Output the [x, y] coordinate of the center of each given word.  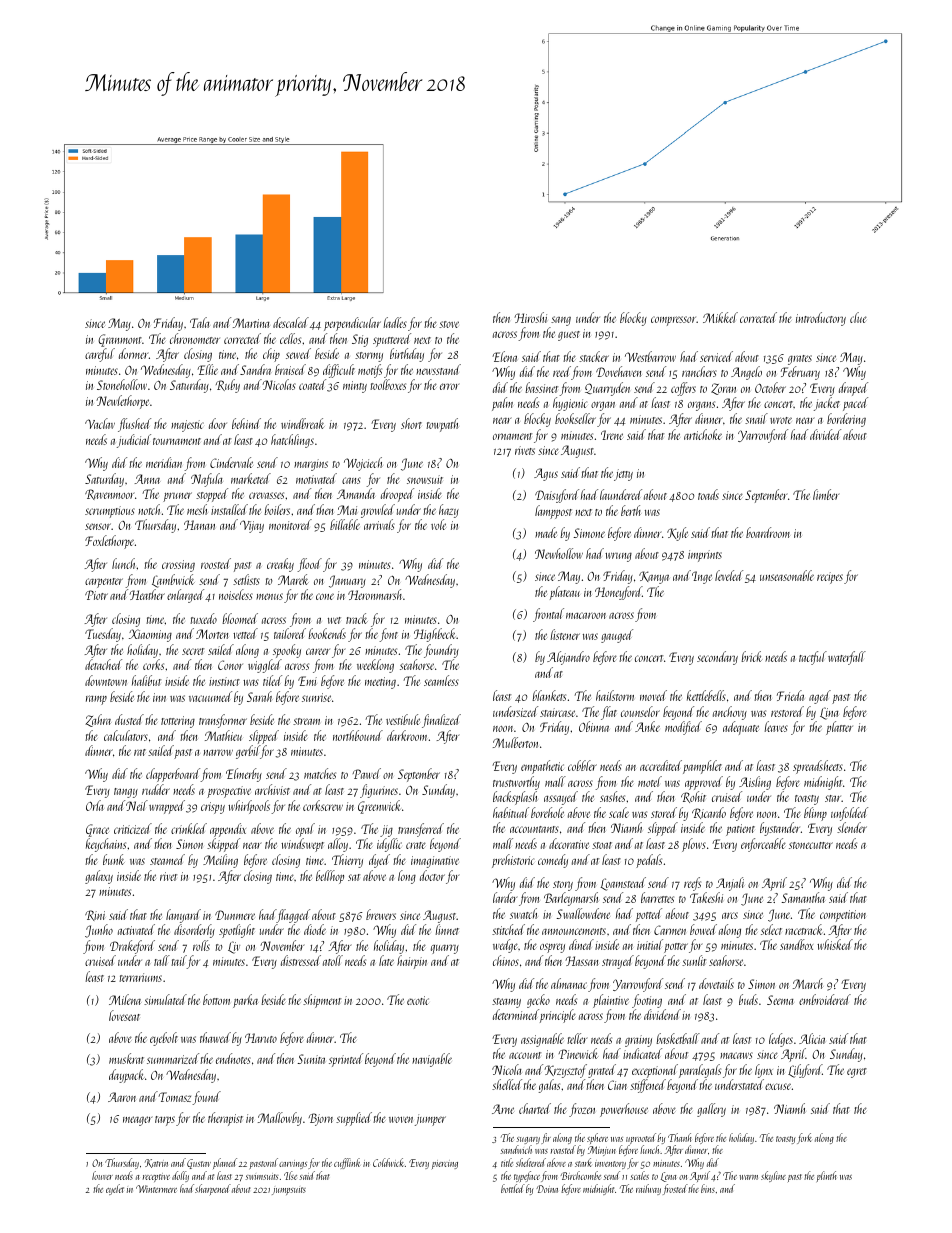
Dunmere [235, 915]
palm [502, 404]
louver [102, 1175]
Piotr [96, 595]
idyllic [389, 845]
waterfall [847, 658]
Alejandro [568, 658]
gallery [711, 1110]
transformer [223, 721]
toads [708, 494]
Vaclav [100, 423]
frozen [582, 1110]
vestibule [403, 719]
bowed [703, 929]
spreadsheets [818, 767]
